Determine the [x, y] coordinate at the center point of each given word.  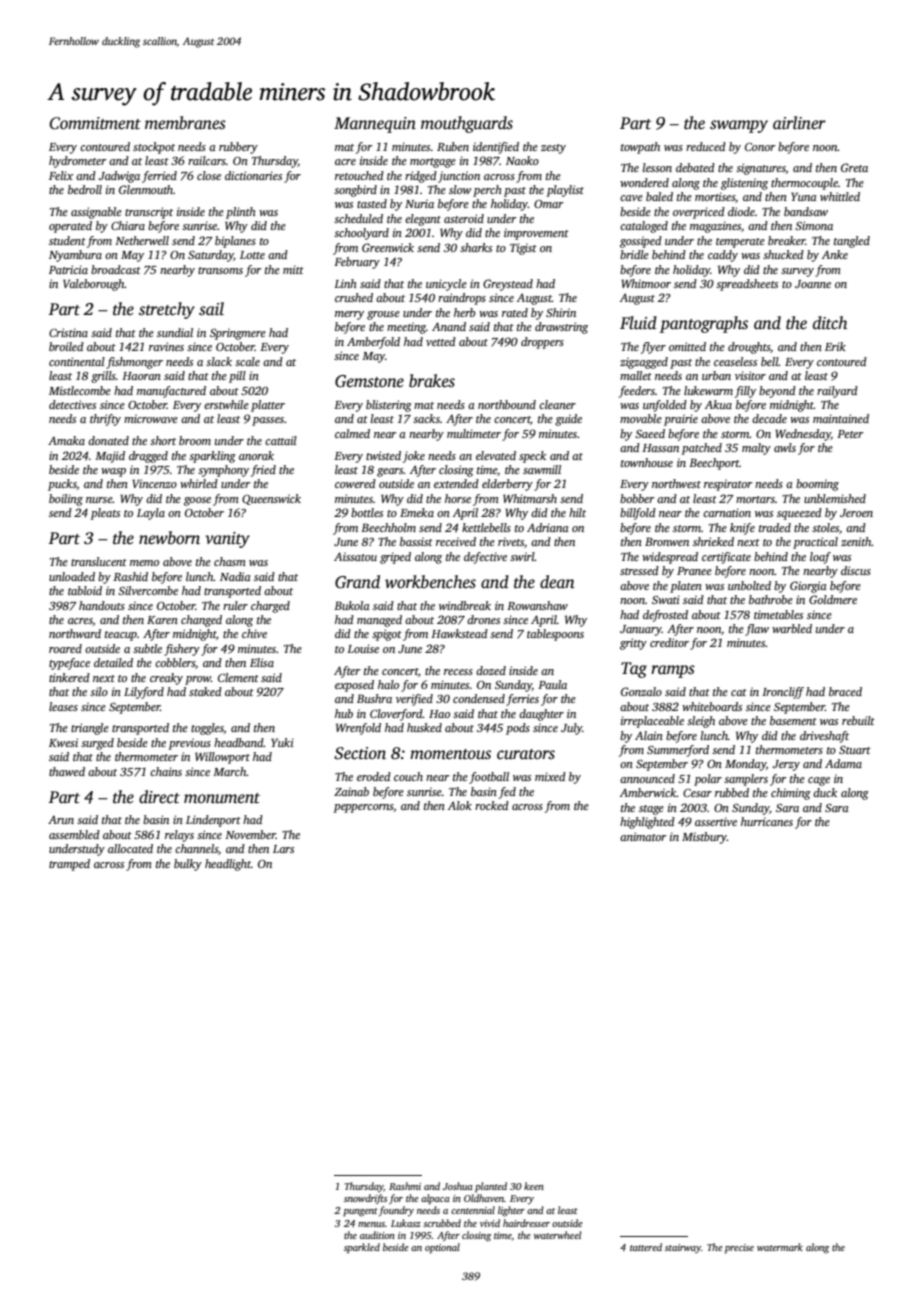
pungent [360, 1212]
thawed [67, 771]
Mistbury [704, 838]
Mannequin [375, 125]
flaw [757, 630]
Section [360, 753]
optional [442, 1248]
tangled [852, 242]
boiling [66, 500]
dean [557, 582]
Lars [283, 849]
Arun [61, 819]
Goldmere [833, 599]
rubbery [238, 148]
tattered [646, 1247]
